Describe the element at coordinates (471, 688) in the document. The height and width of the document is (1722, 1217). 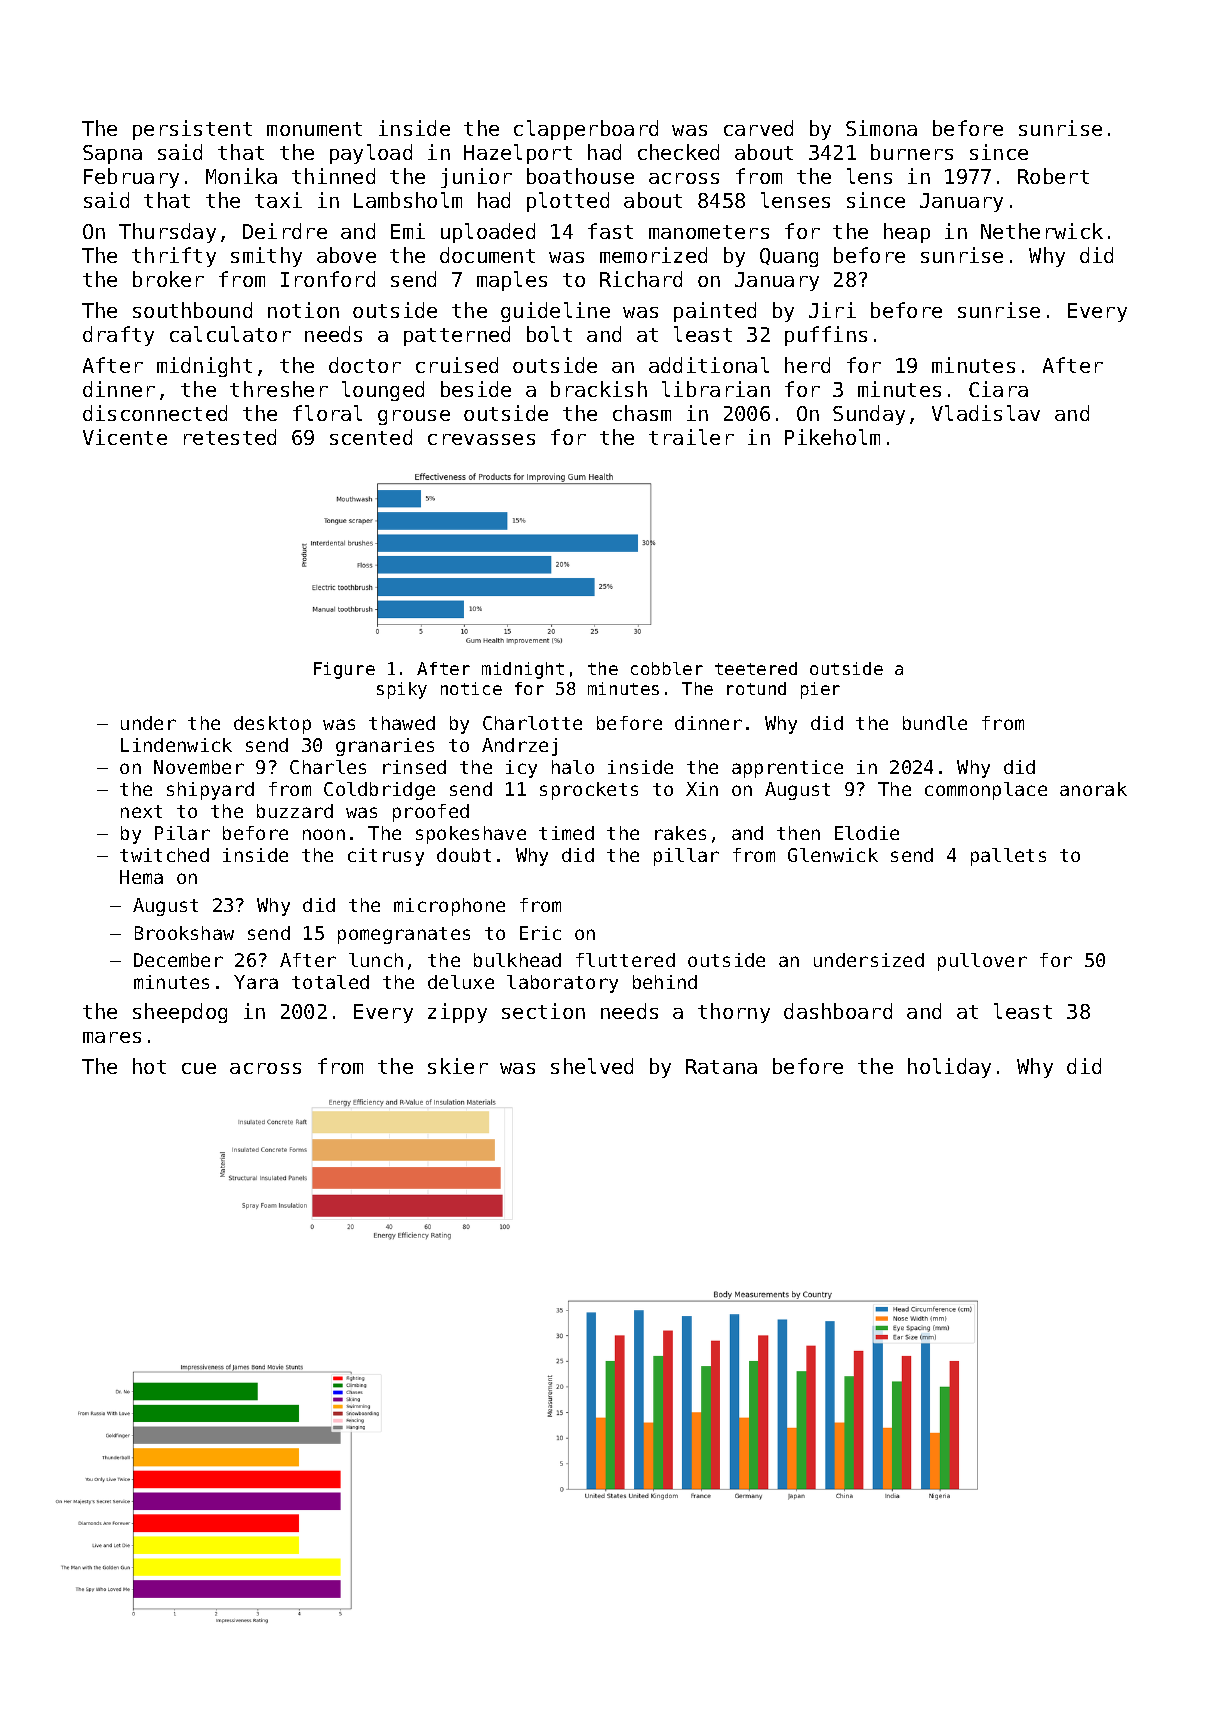
I see `notice` at that location.
